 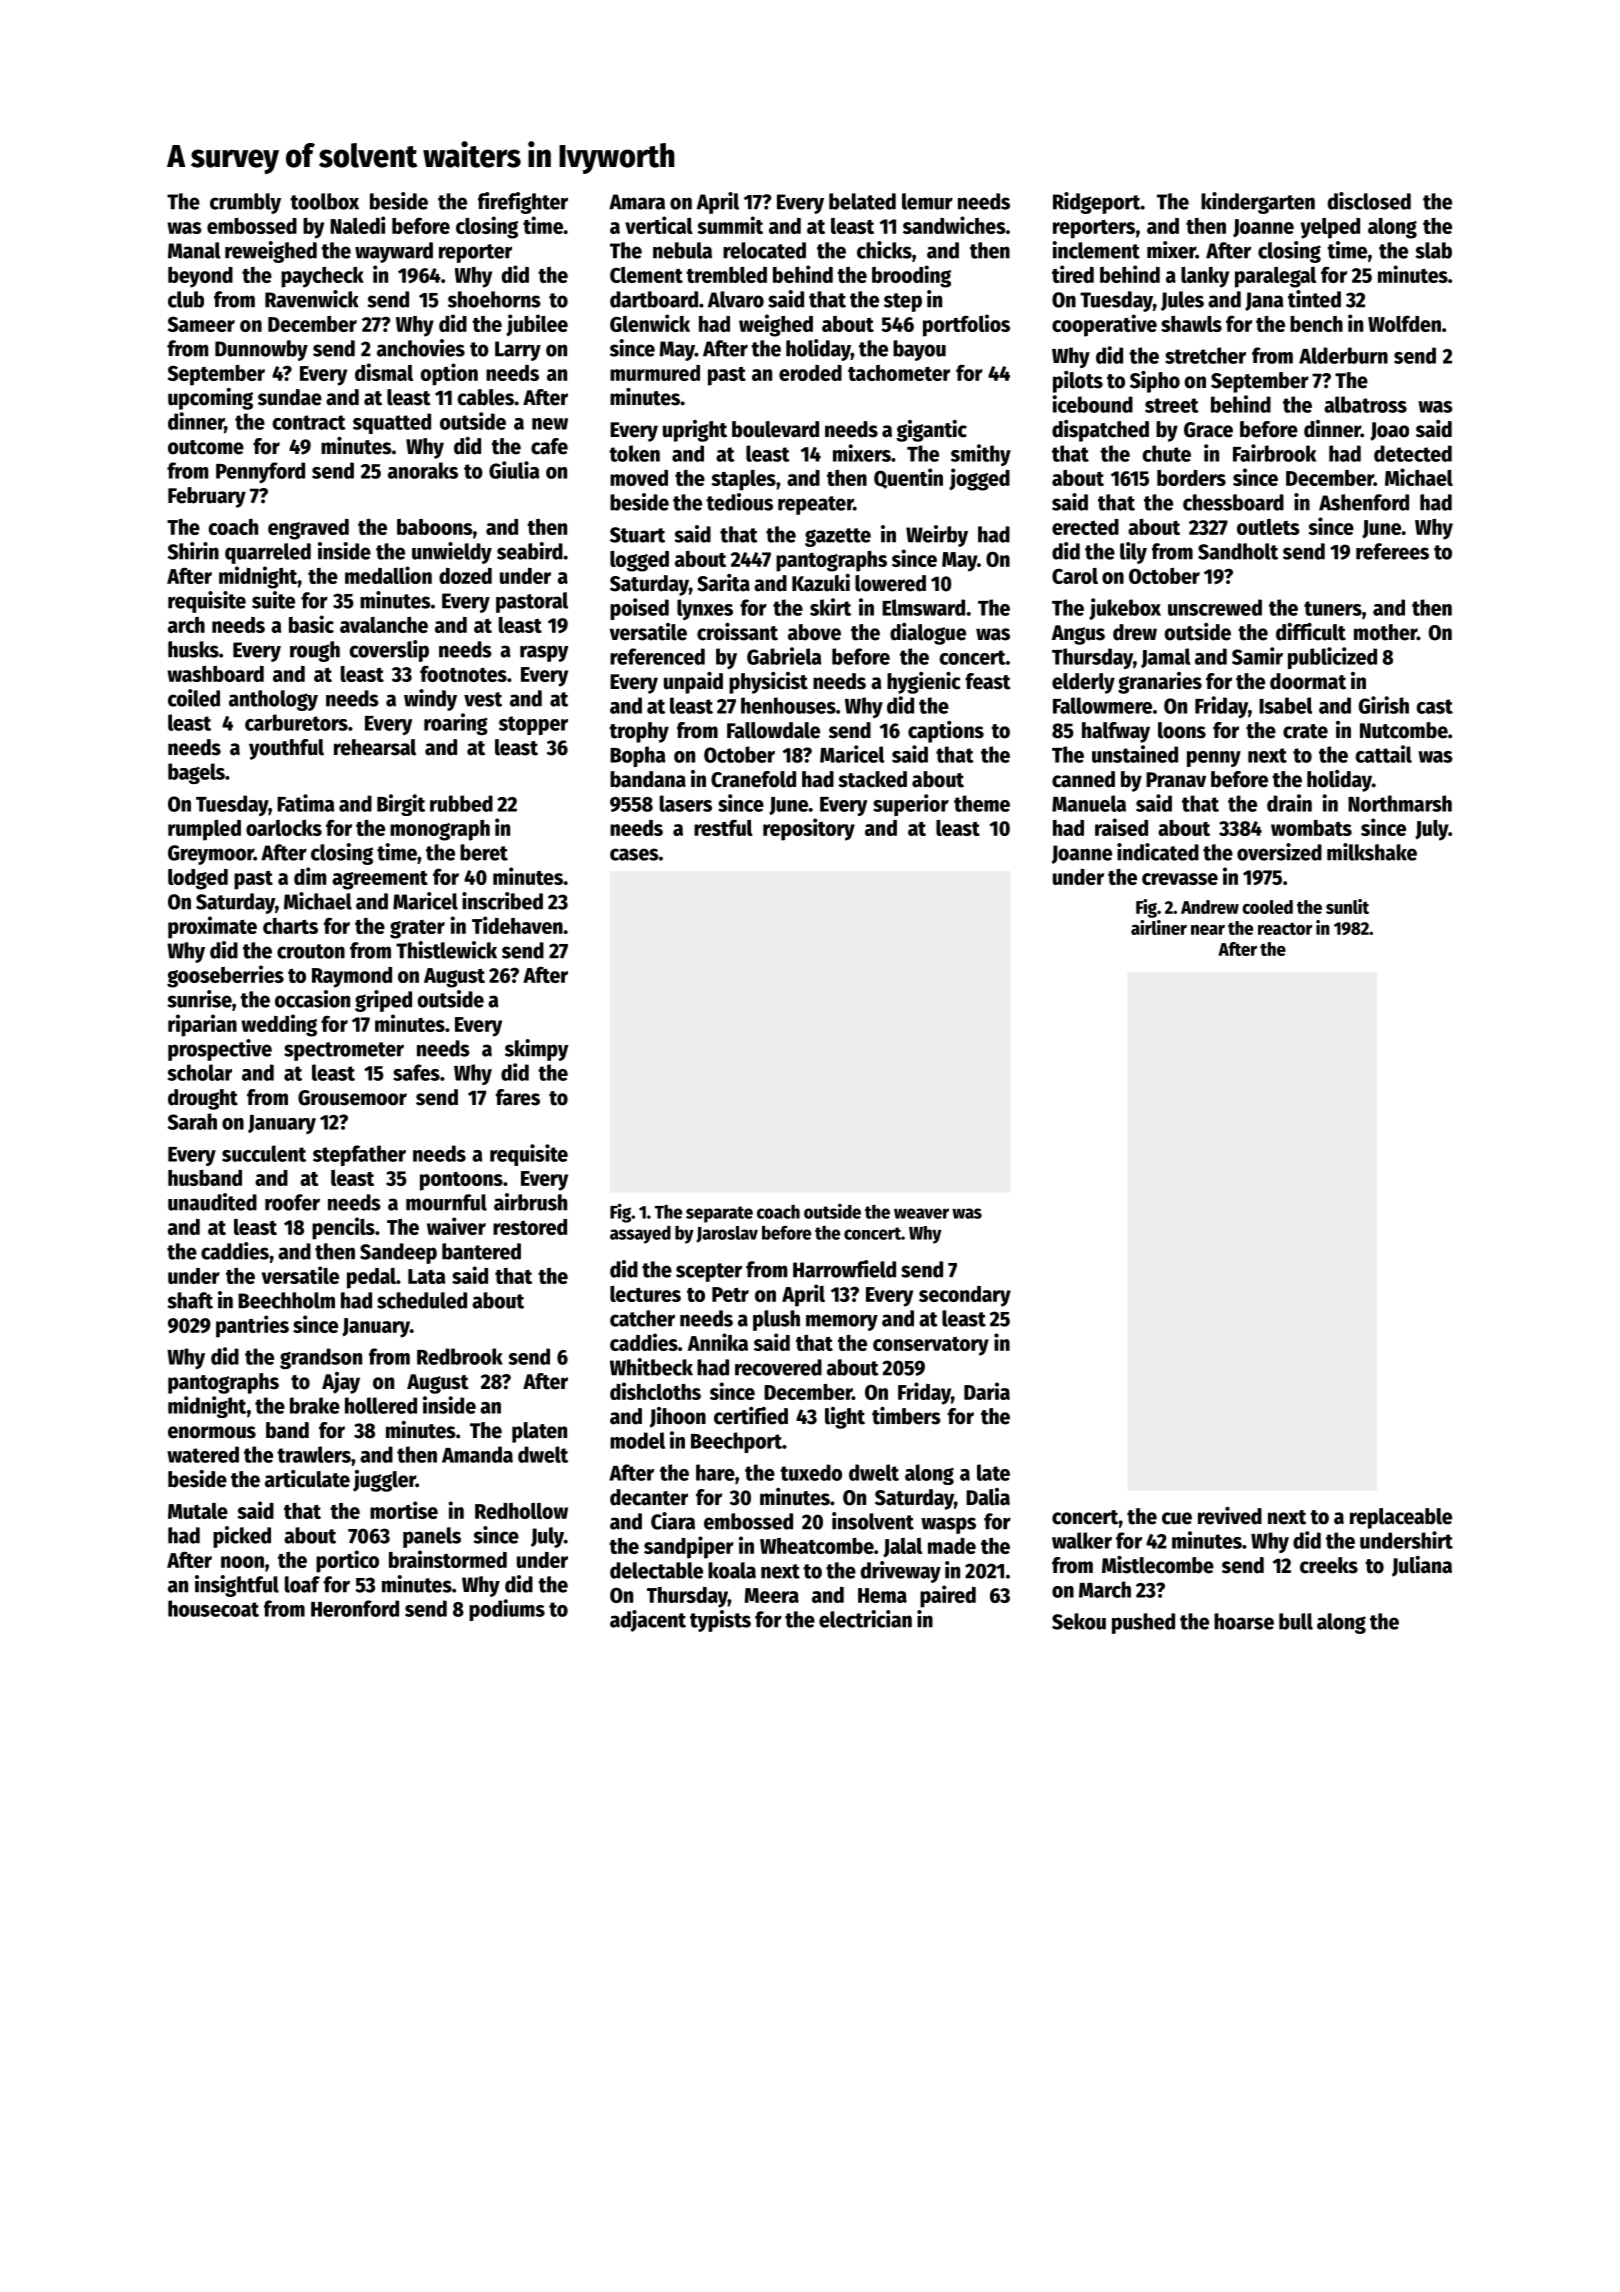 What do you see at coordinates (788, 705) in the document?
I see `henhouses` at bounding box center [788, 705].
